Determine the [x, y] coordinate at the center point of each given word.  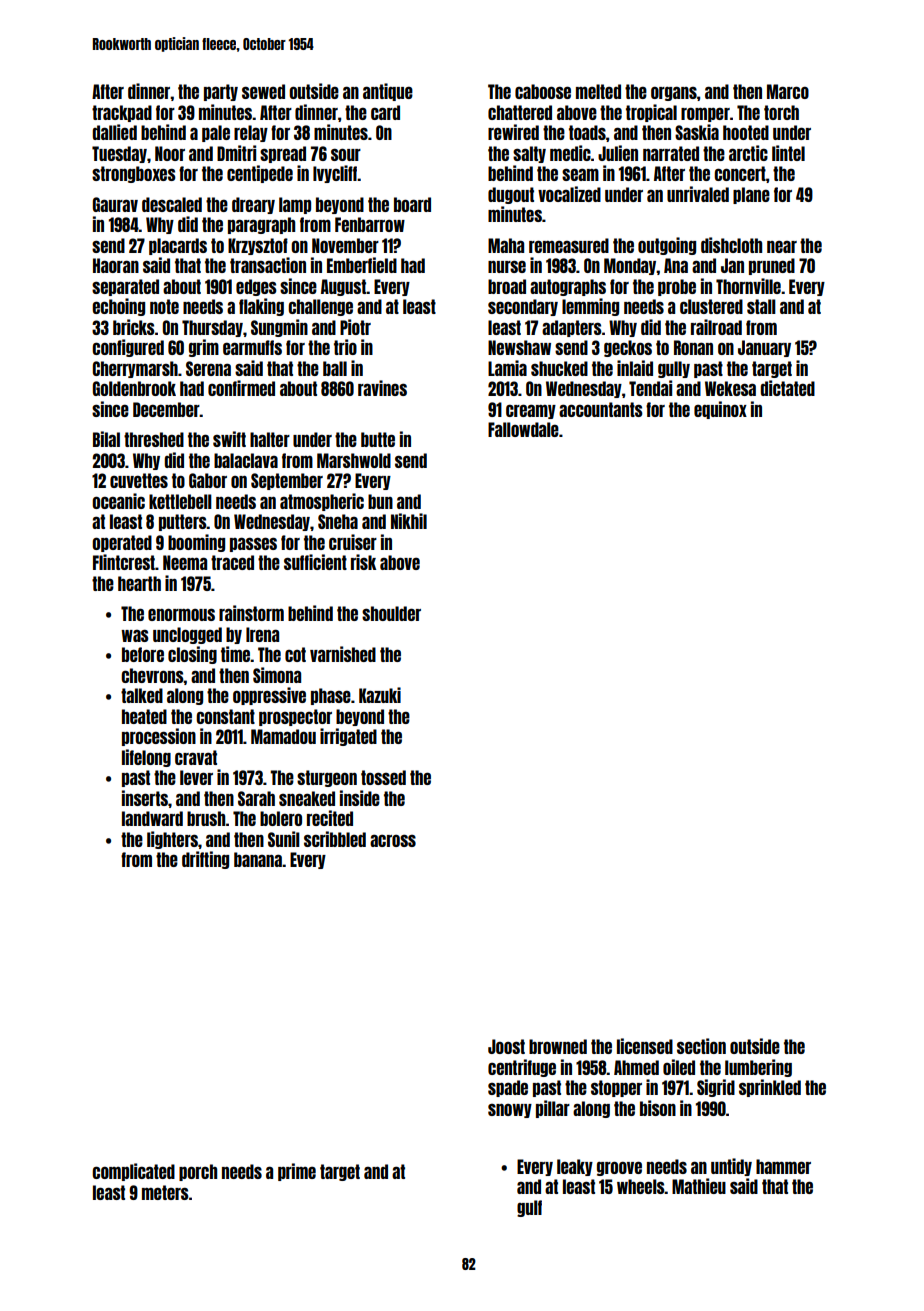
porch [198, 1172]
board [412, 204]
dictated [787, 388]
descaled [172, 204]
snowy [510, 1111]
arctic [748, 153]
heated [144, 716]
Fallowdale [523, 429]
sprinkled [770, 1088]
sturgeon [327, 778]
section [701, 1046]
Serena [208, 368]
